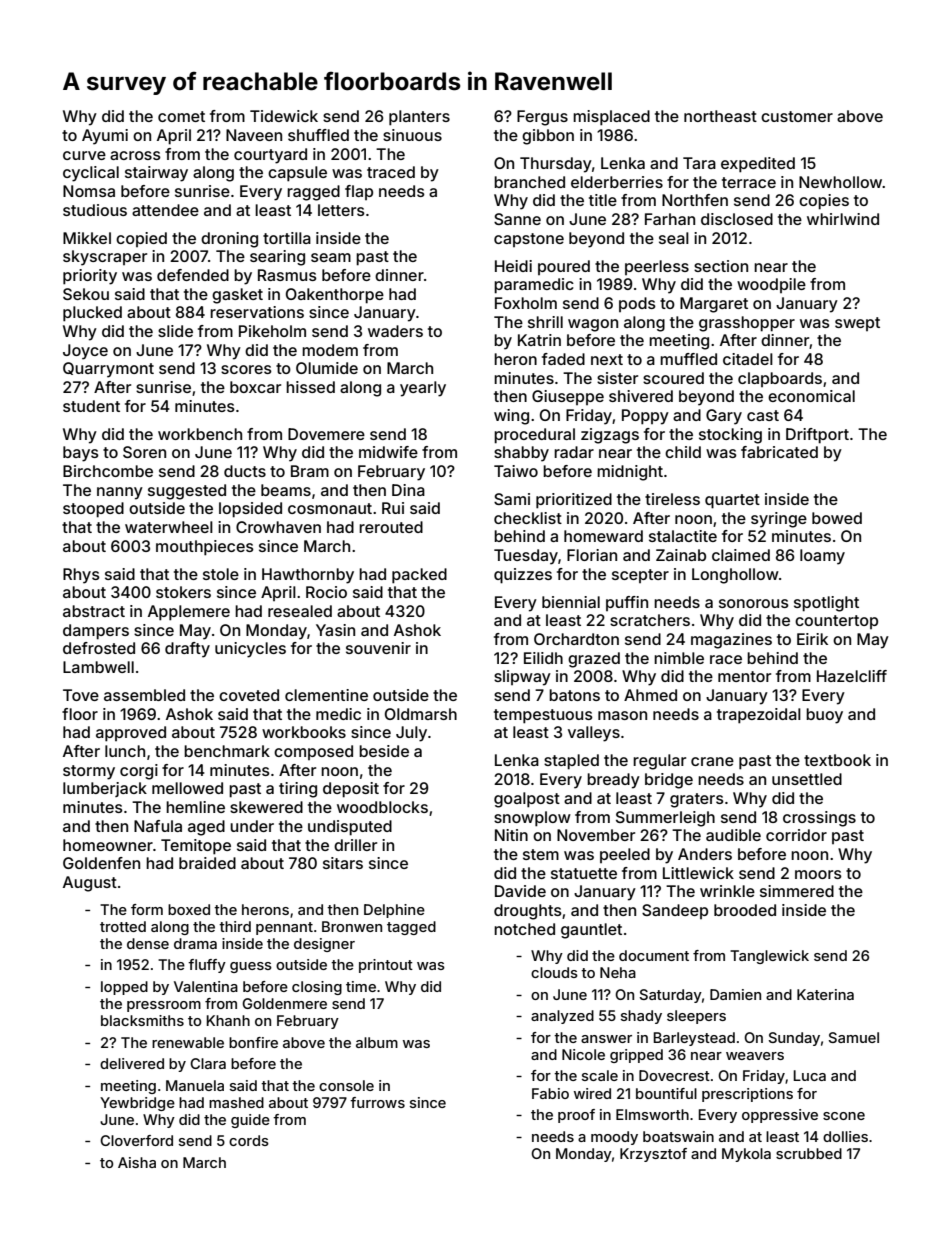 The height and width of the screenshot is (1233, 952). What do you see at coordinates (695, 200) in the screenshot?
I see `Northfen` at bounding box center [695, 200].
